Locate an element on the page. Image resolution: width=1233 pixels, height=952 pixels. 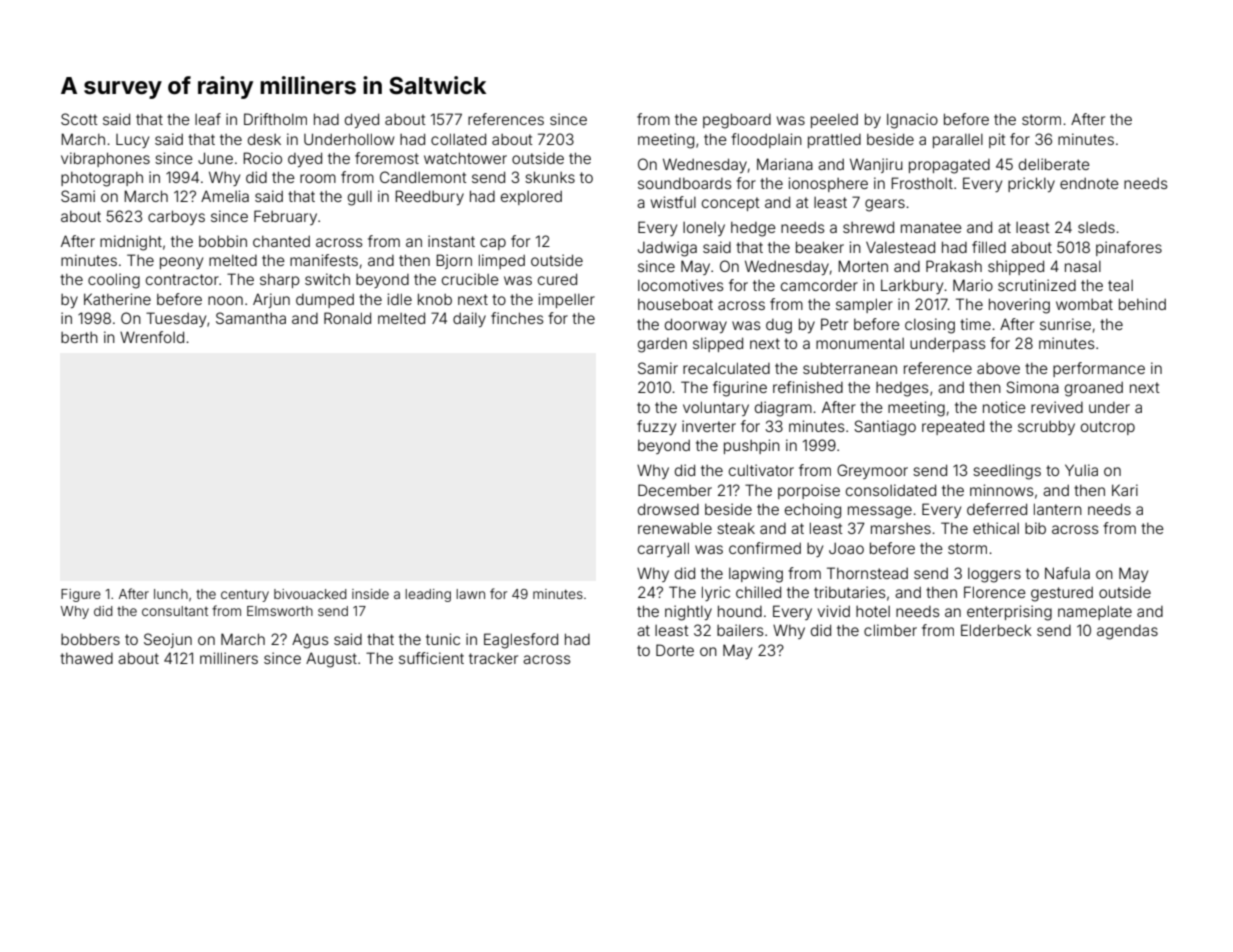
cap is located at coordinates (493, 244).
